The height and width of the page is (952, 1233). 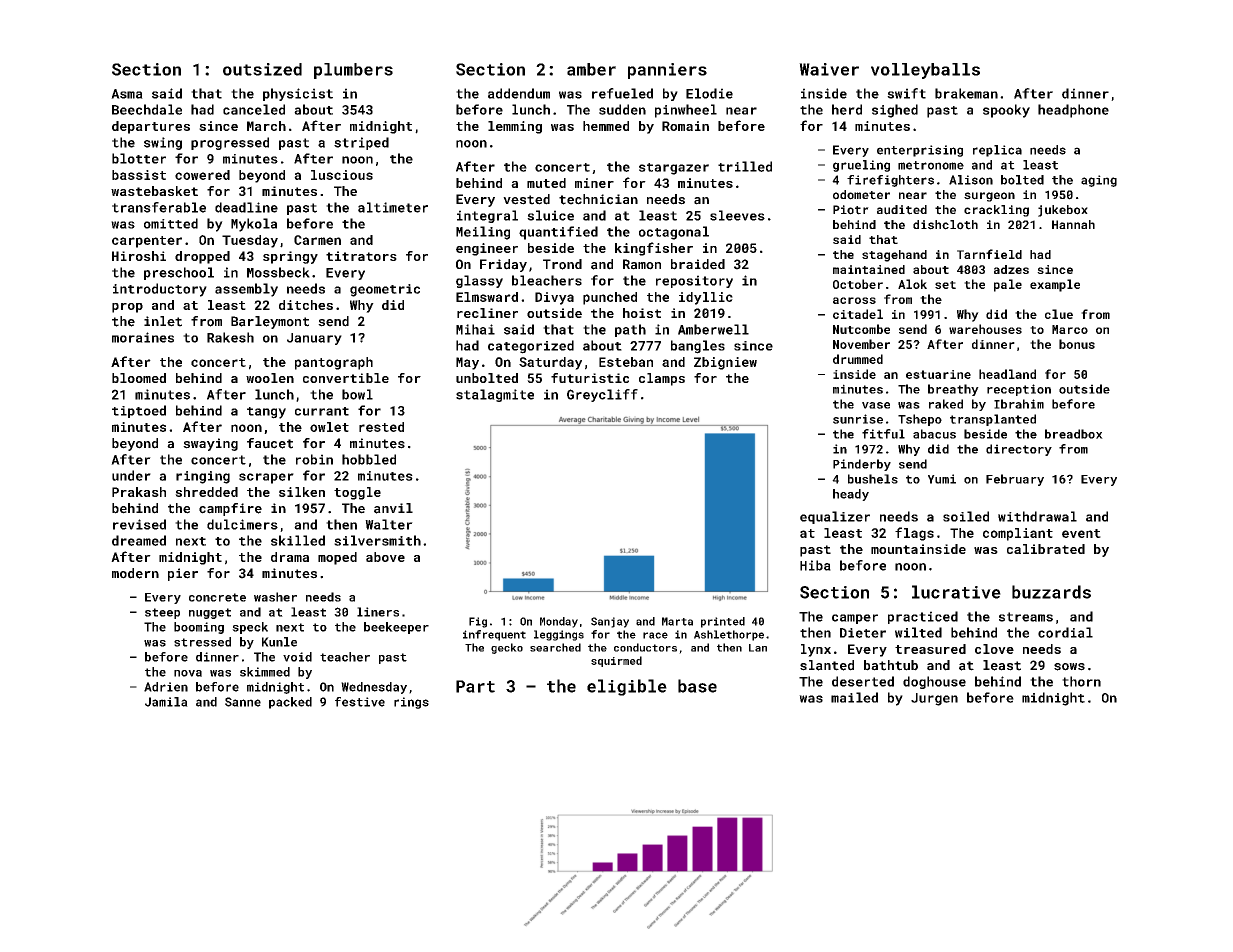 What do you see at coordinates (1006, 111) in the page?
I see `spooky` at bounding box center [1006, 111].
